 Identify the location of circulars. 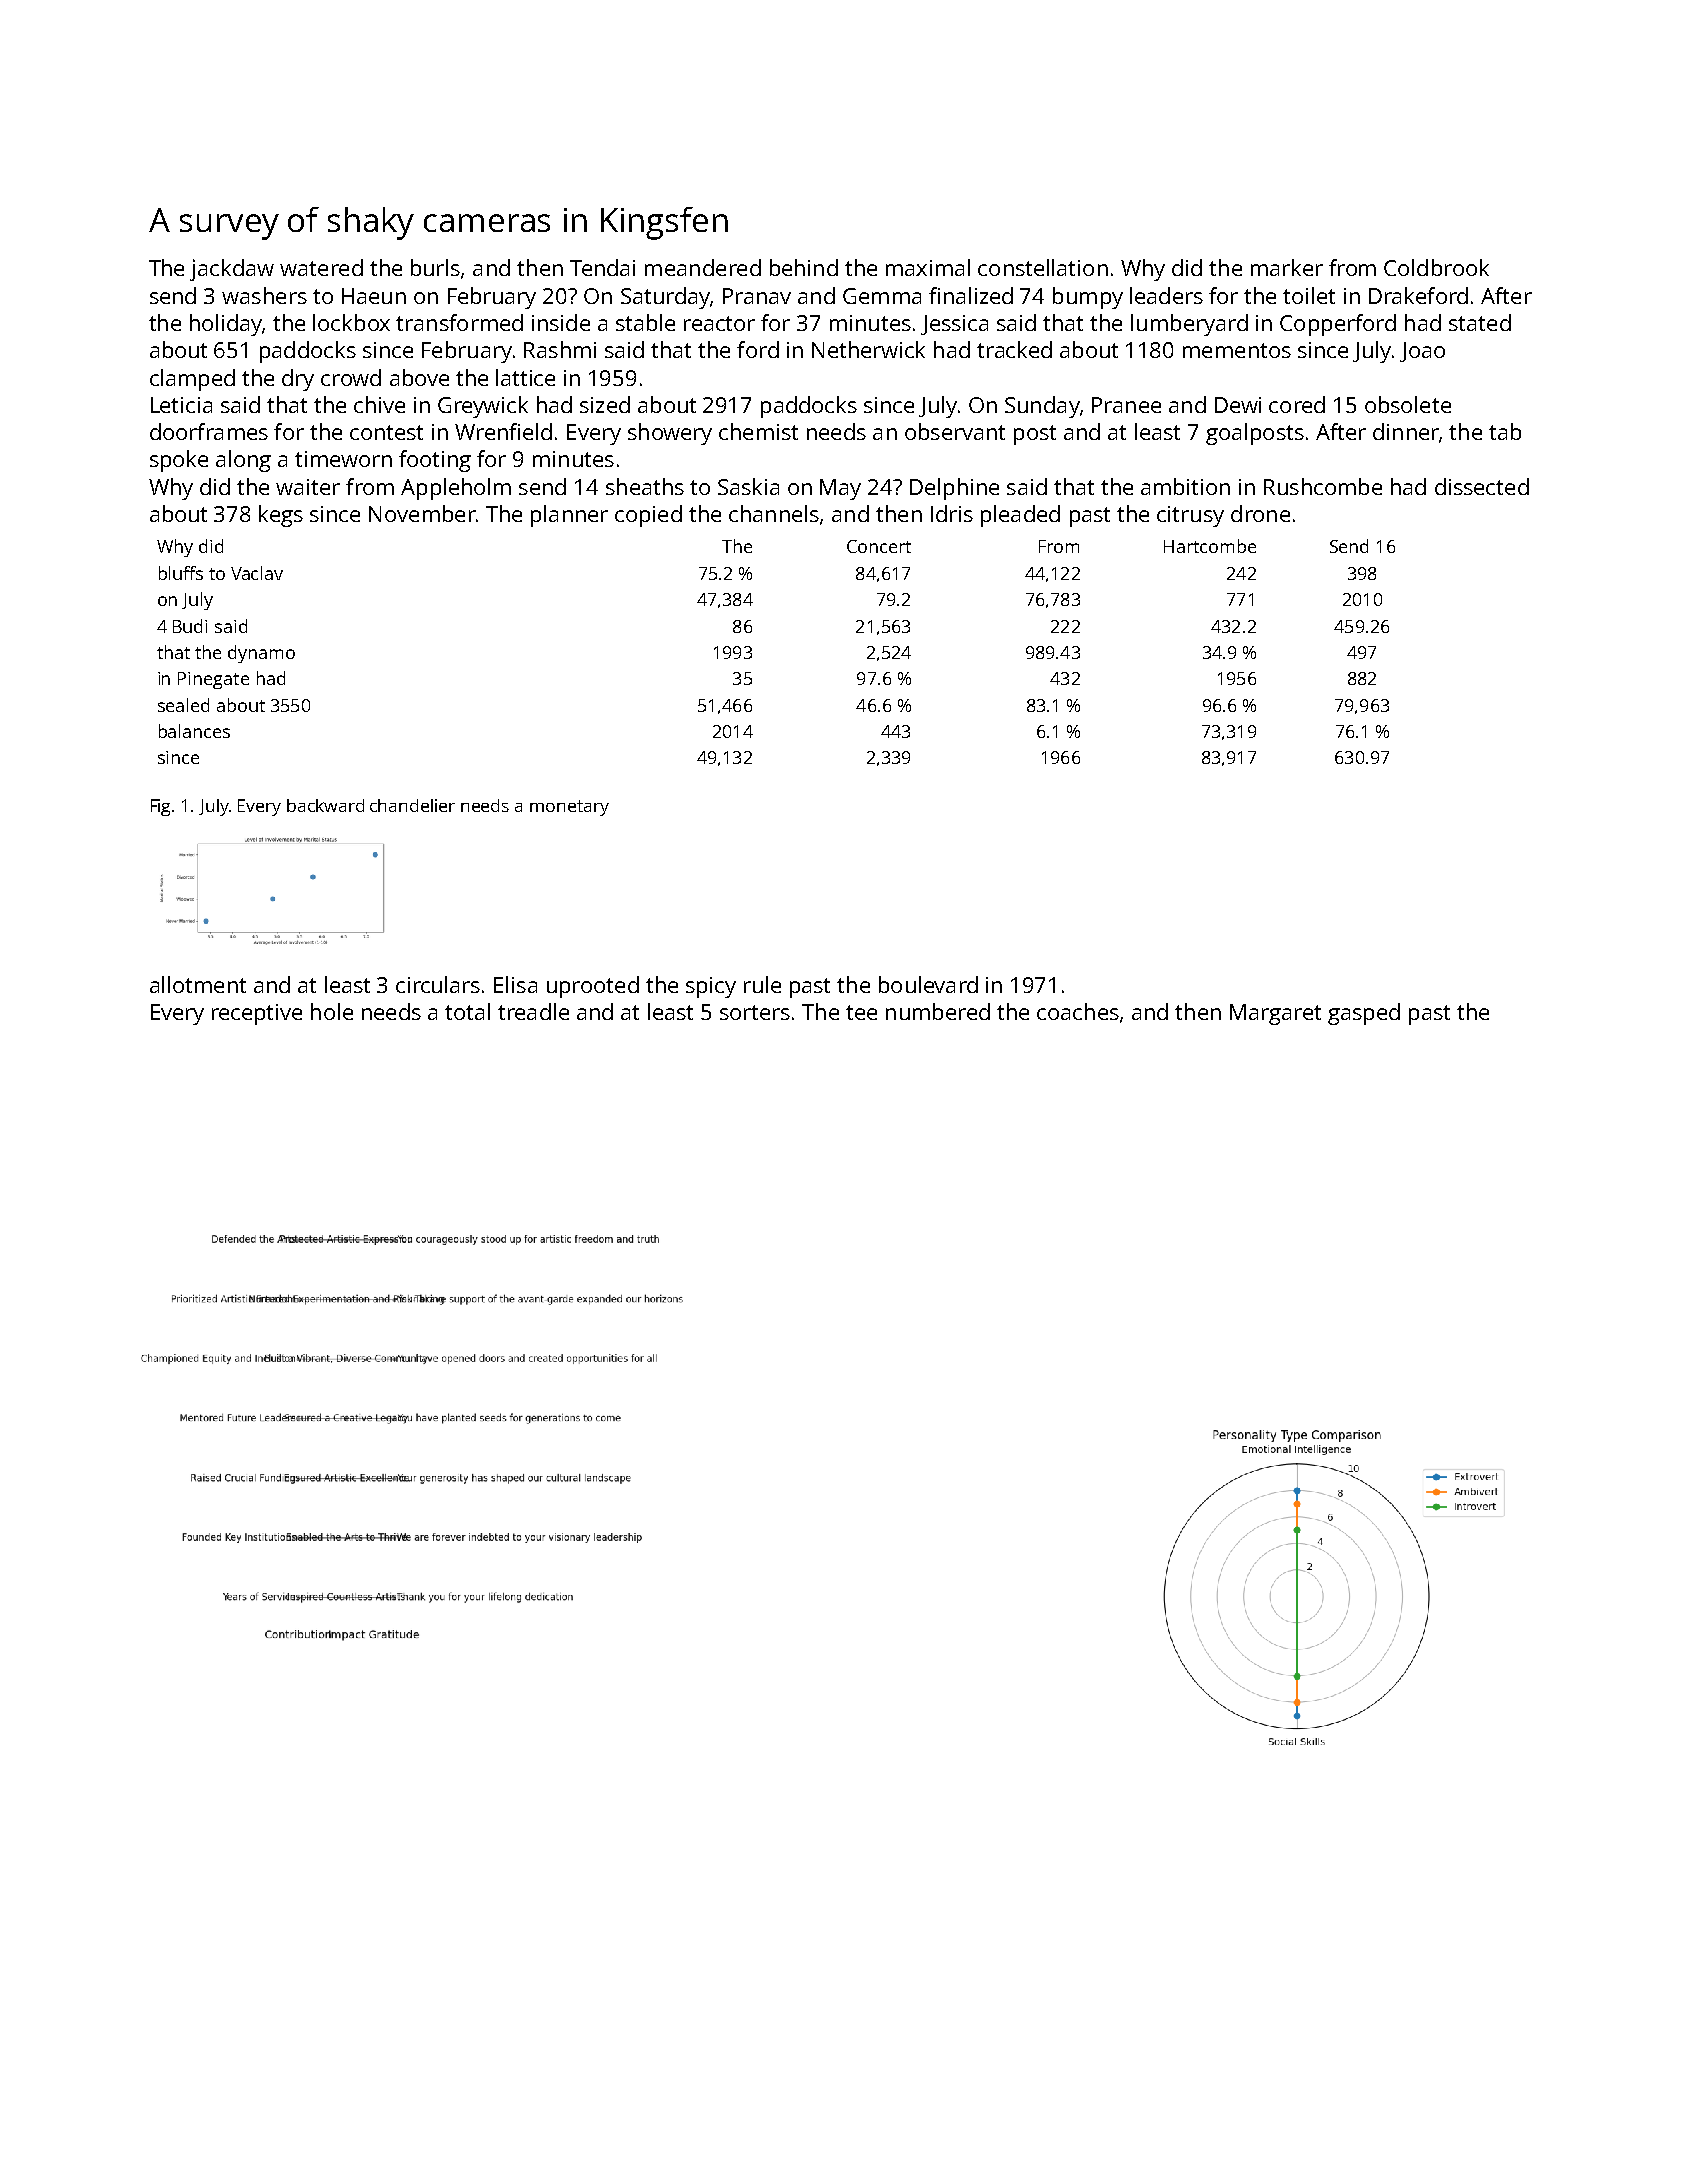
(438, 984).
